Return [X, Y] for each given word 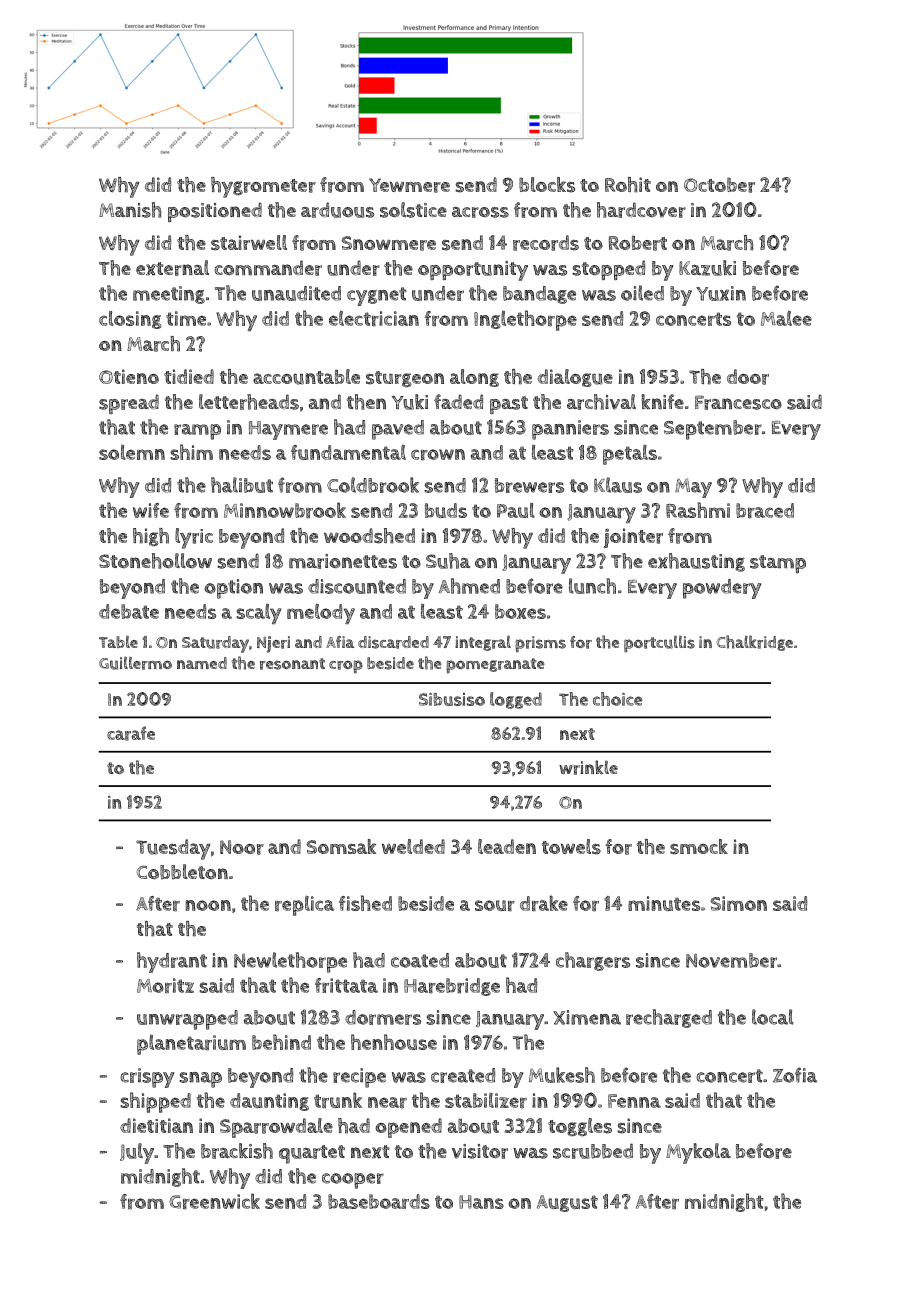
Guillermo [135, 663]
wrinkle [588, 767]
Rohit [628, 185]
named [202, 663]
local [773, 1017]
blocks [547, 185]
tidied [189, 376]
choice [617, 699]
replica [304, 905]
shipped [155, 1102]
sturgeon [405, 379]
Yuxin [721, 293]
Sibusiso [452, 699]
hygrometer [263, 187]
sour [495, 906]
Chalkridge [754, 643]
